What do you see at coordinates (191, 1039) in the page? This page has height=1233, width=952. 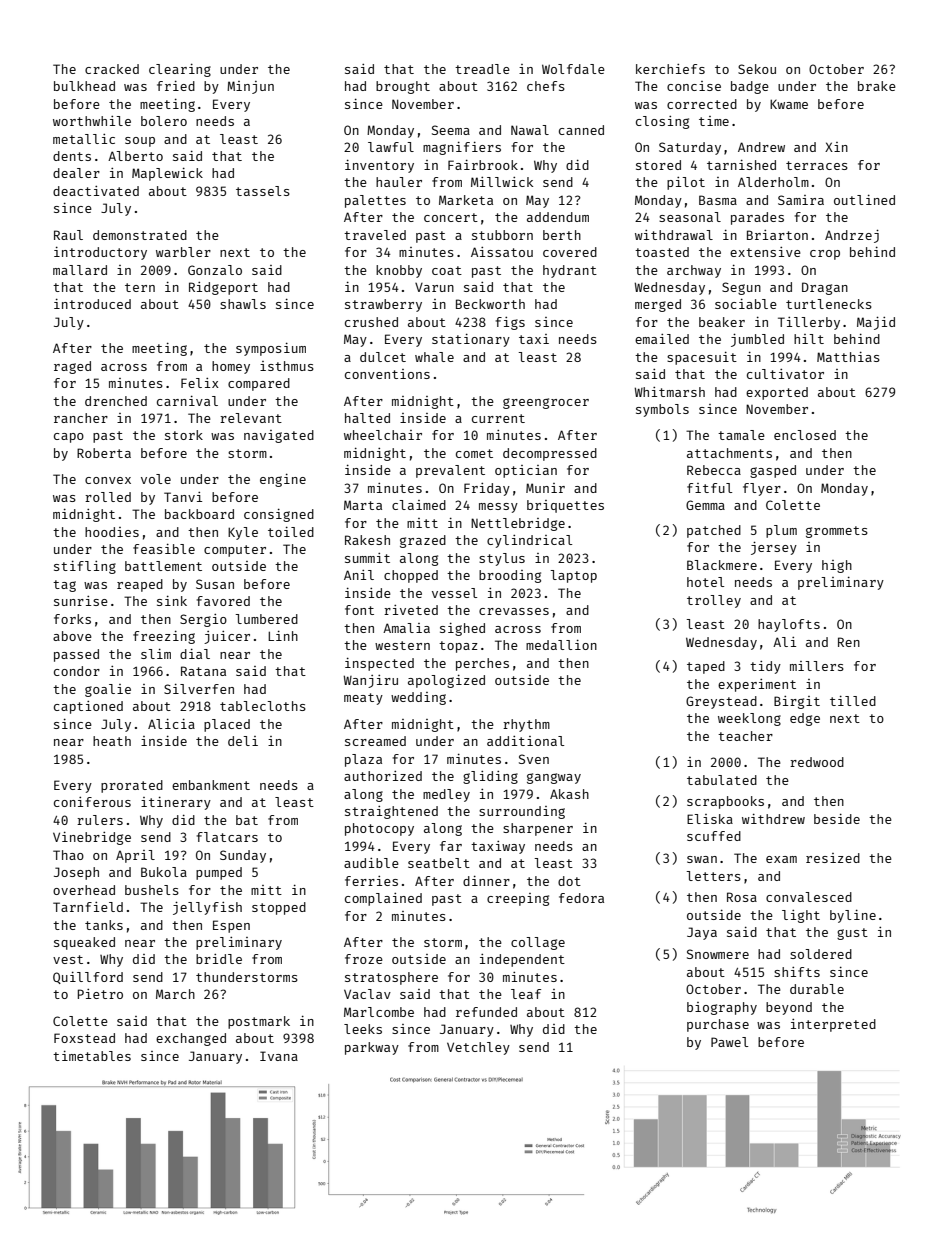 I see `exchanged` at bounding box center [191, 1039].
